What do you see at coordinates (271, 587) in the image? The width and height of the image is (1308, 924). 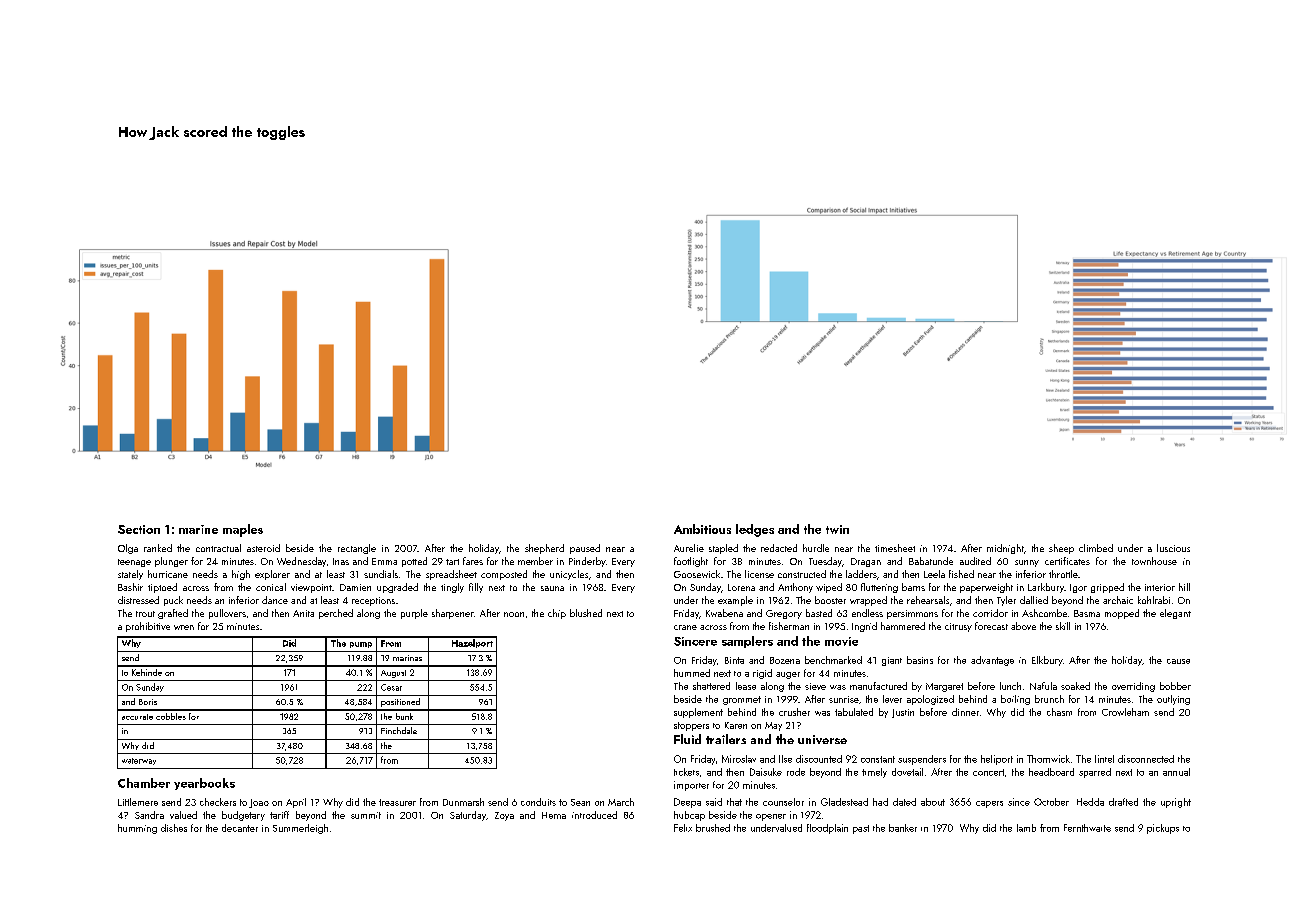 I see `conical` at bounding box center [271, 587].
